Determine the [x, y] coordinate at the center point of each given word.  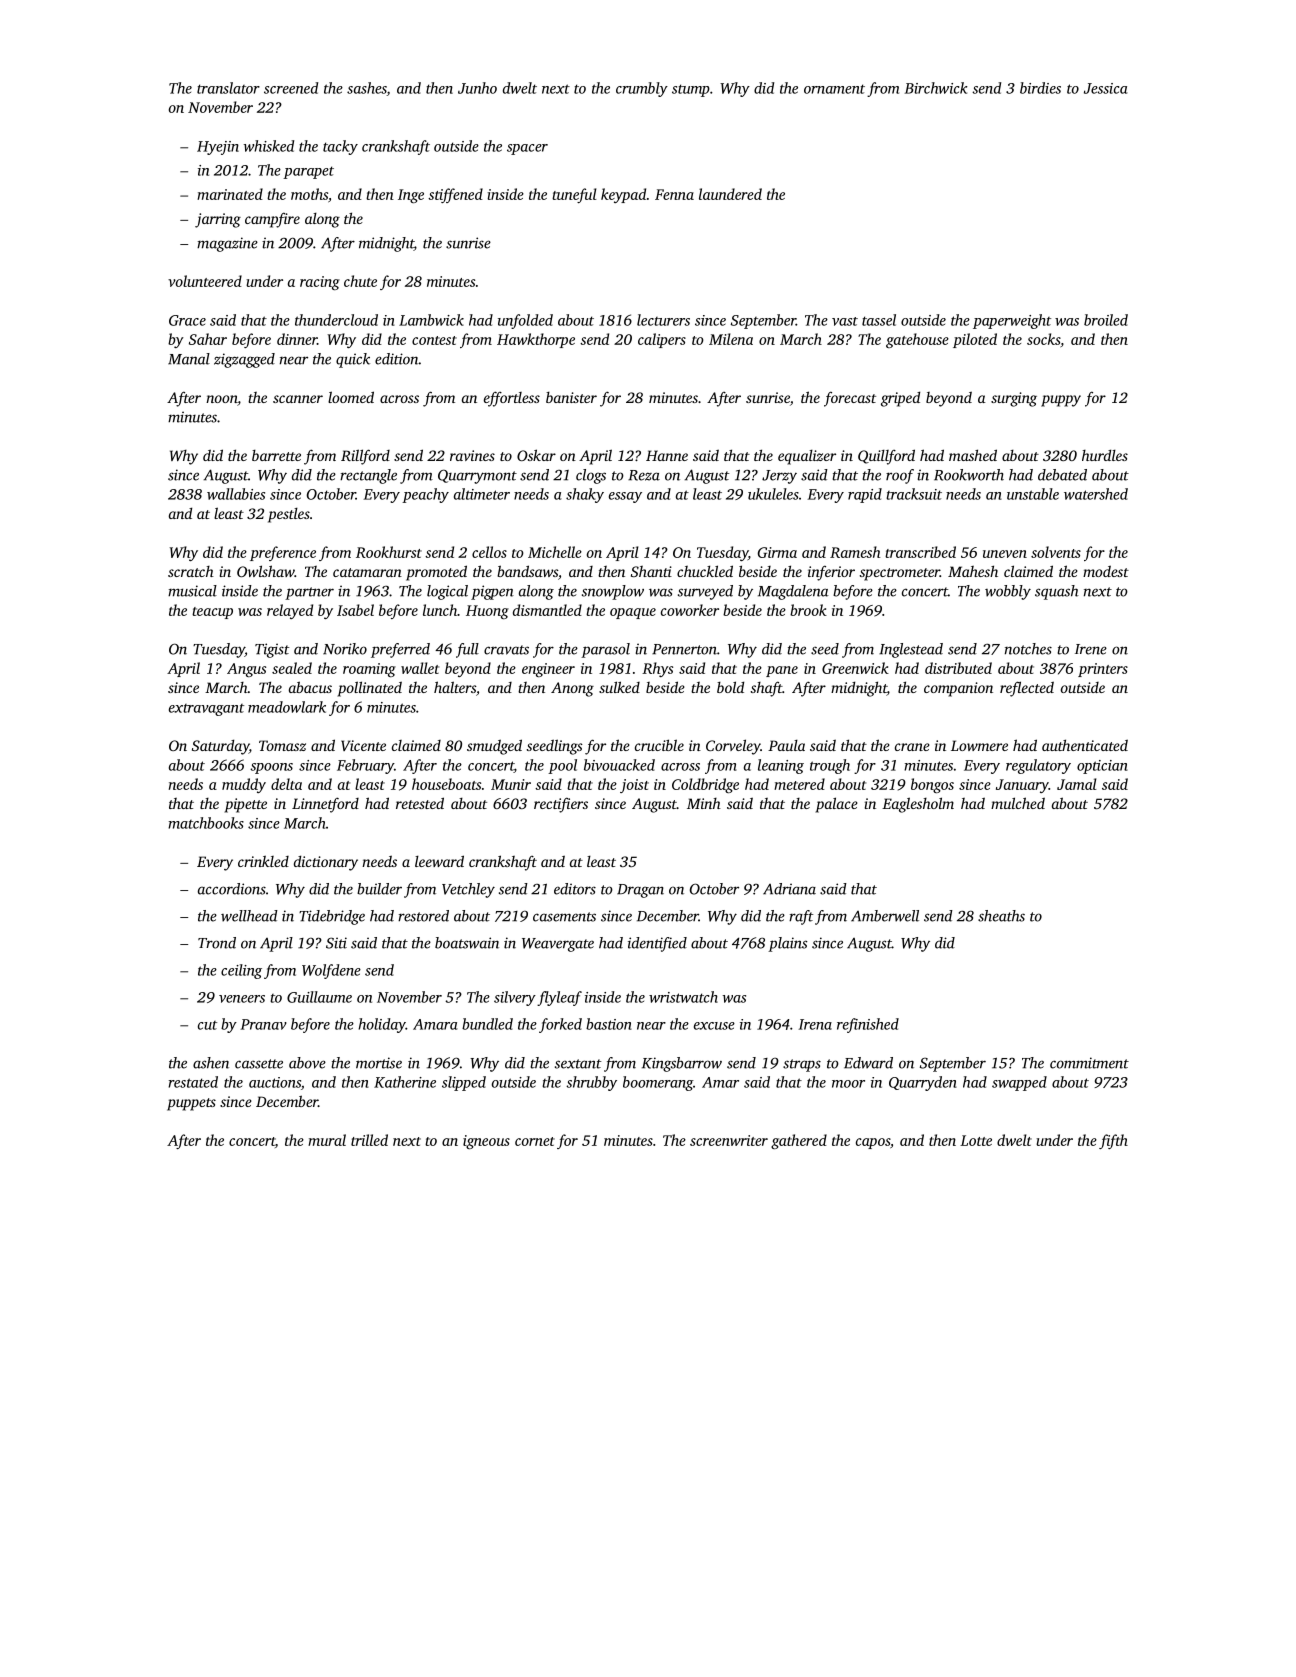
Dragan [640, 891]
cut [207, 1025]
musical [192, 591]
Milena [731, 339]
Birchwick [936, 88]
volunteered [205, 281]
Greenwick [855, 668]
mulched [1018, 803]
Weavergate [558, 945]
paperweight [1012, 321]
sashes [367, 89]
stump [691, 90]
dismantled [547, 610]
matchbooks [206, 823]
